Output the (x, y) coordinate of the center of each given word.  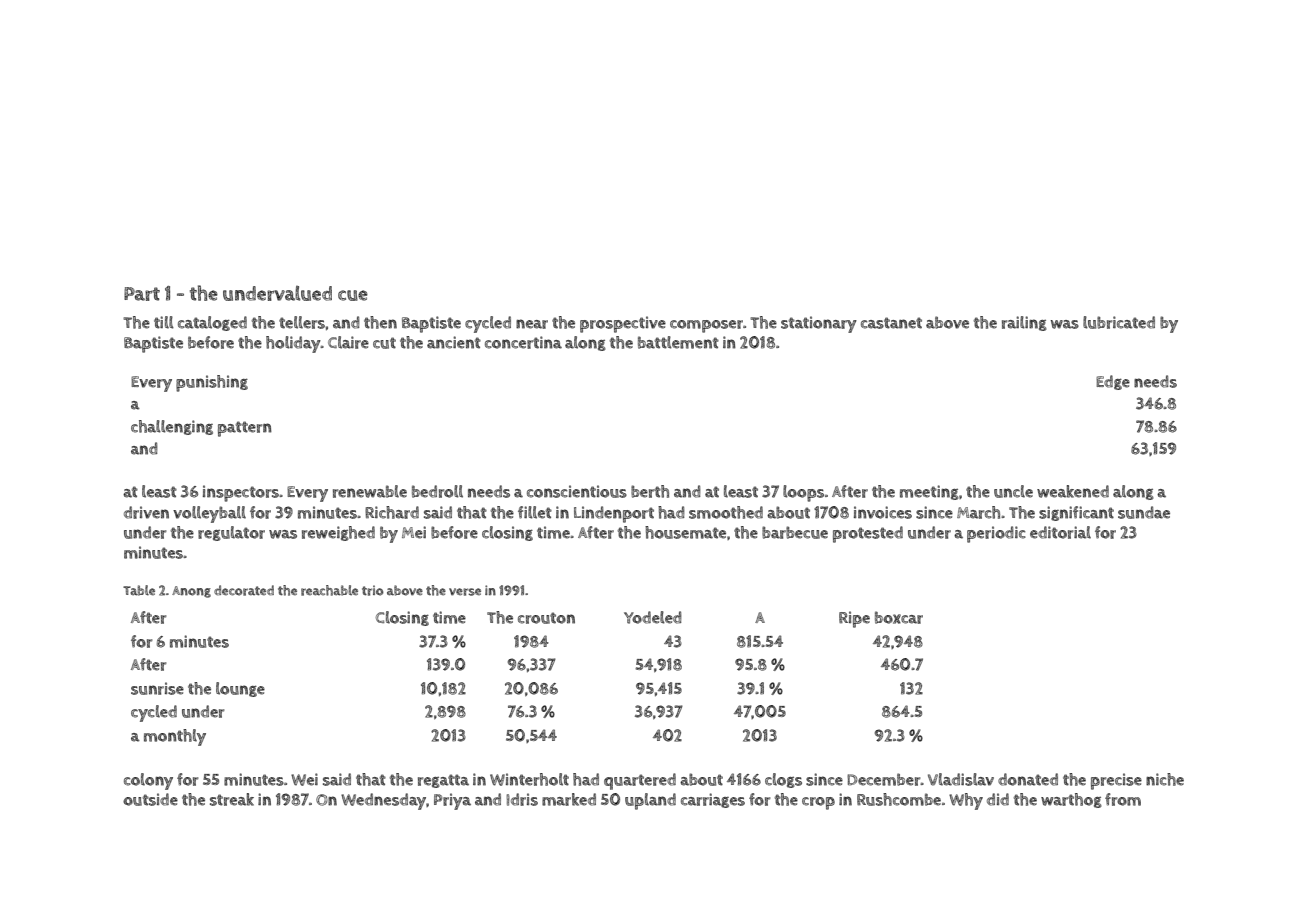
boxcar (899, 617)
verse (465, 592)
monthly (175, 737)
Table (139, 590)
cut (384, 343)
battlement (678, 342)
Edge (1113, 382)
